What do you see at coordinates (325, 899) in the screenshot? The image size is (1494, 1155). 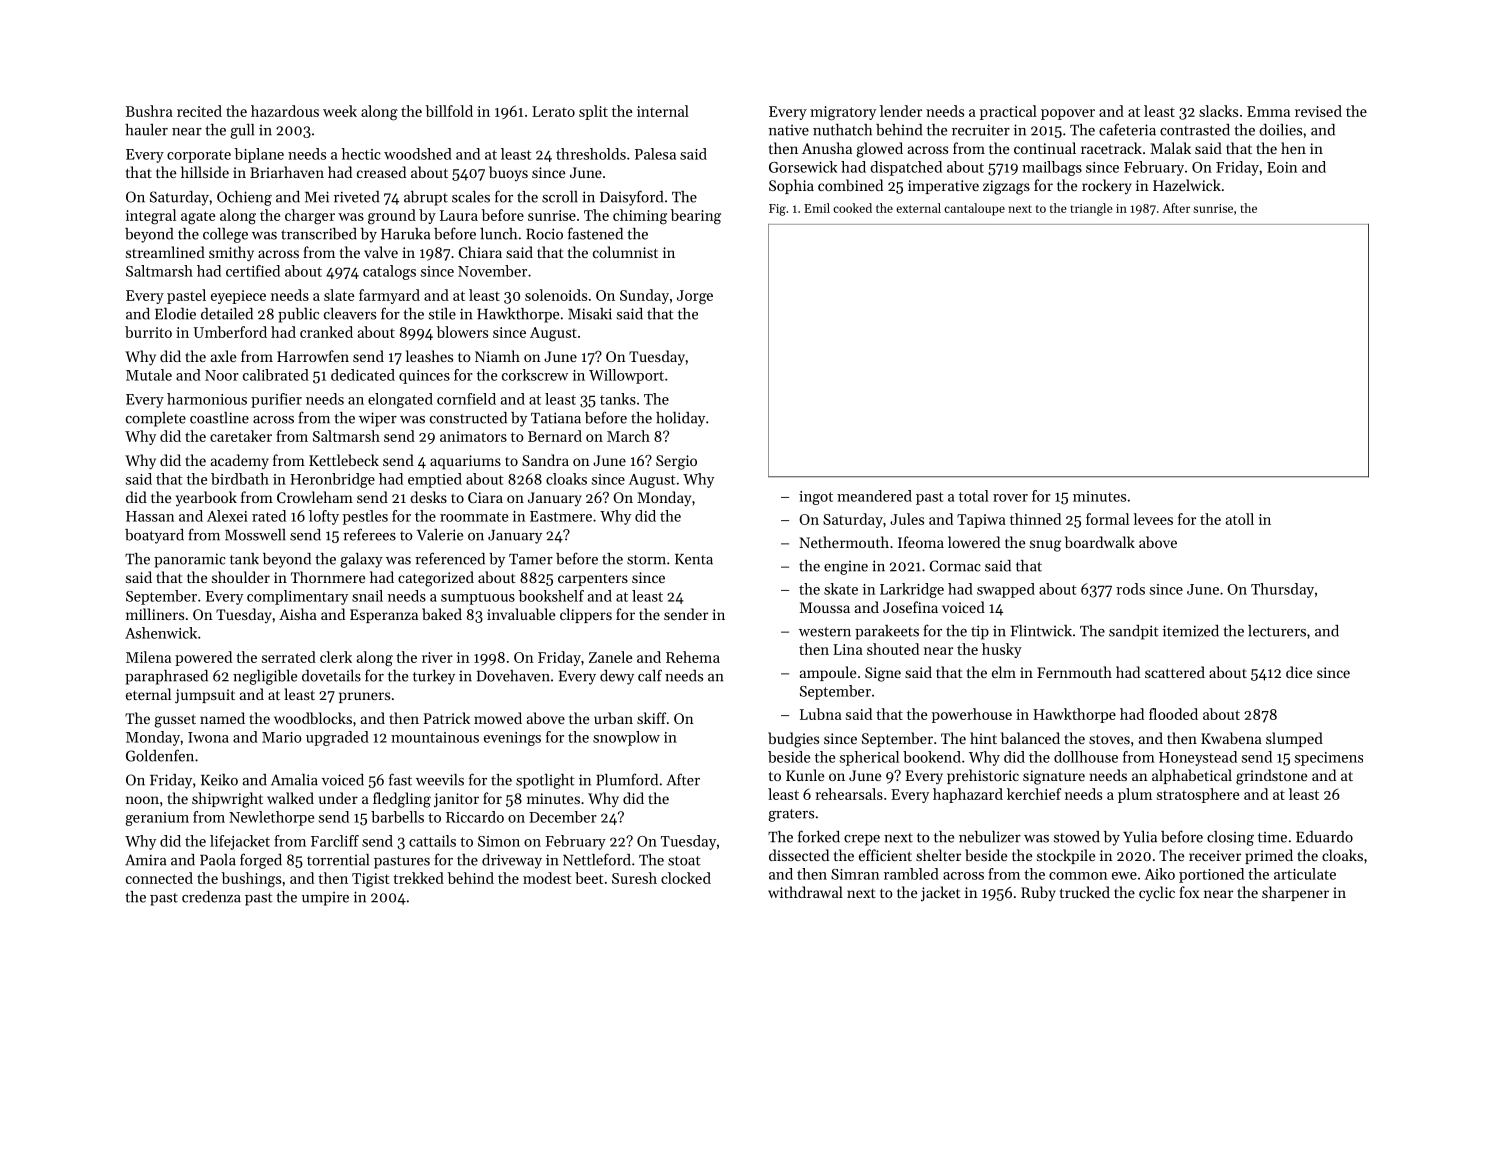 I see `umpire` at bounding box center [325, 899].
